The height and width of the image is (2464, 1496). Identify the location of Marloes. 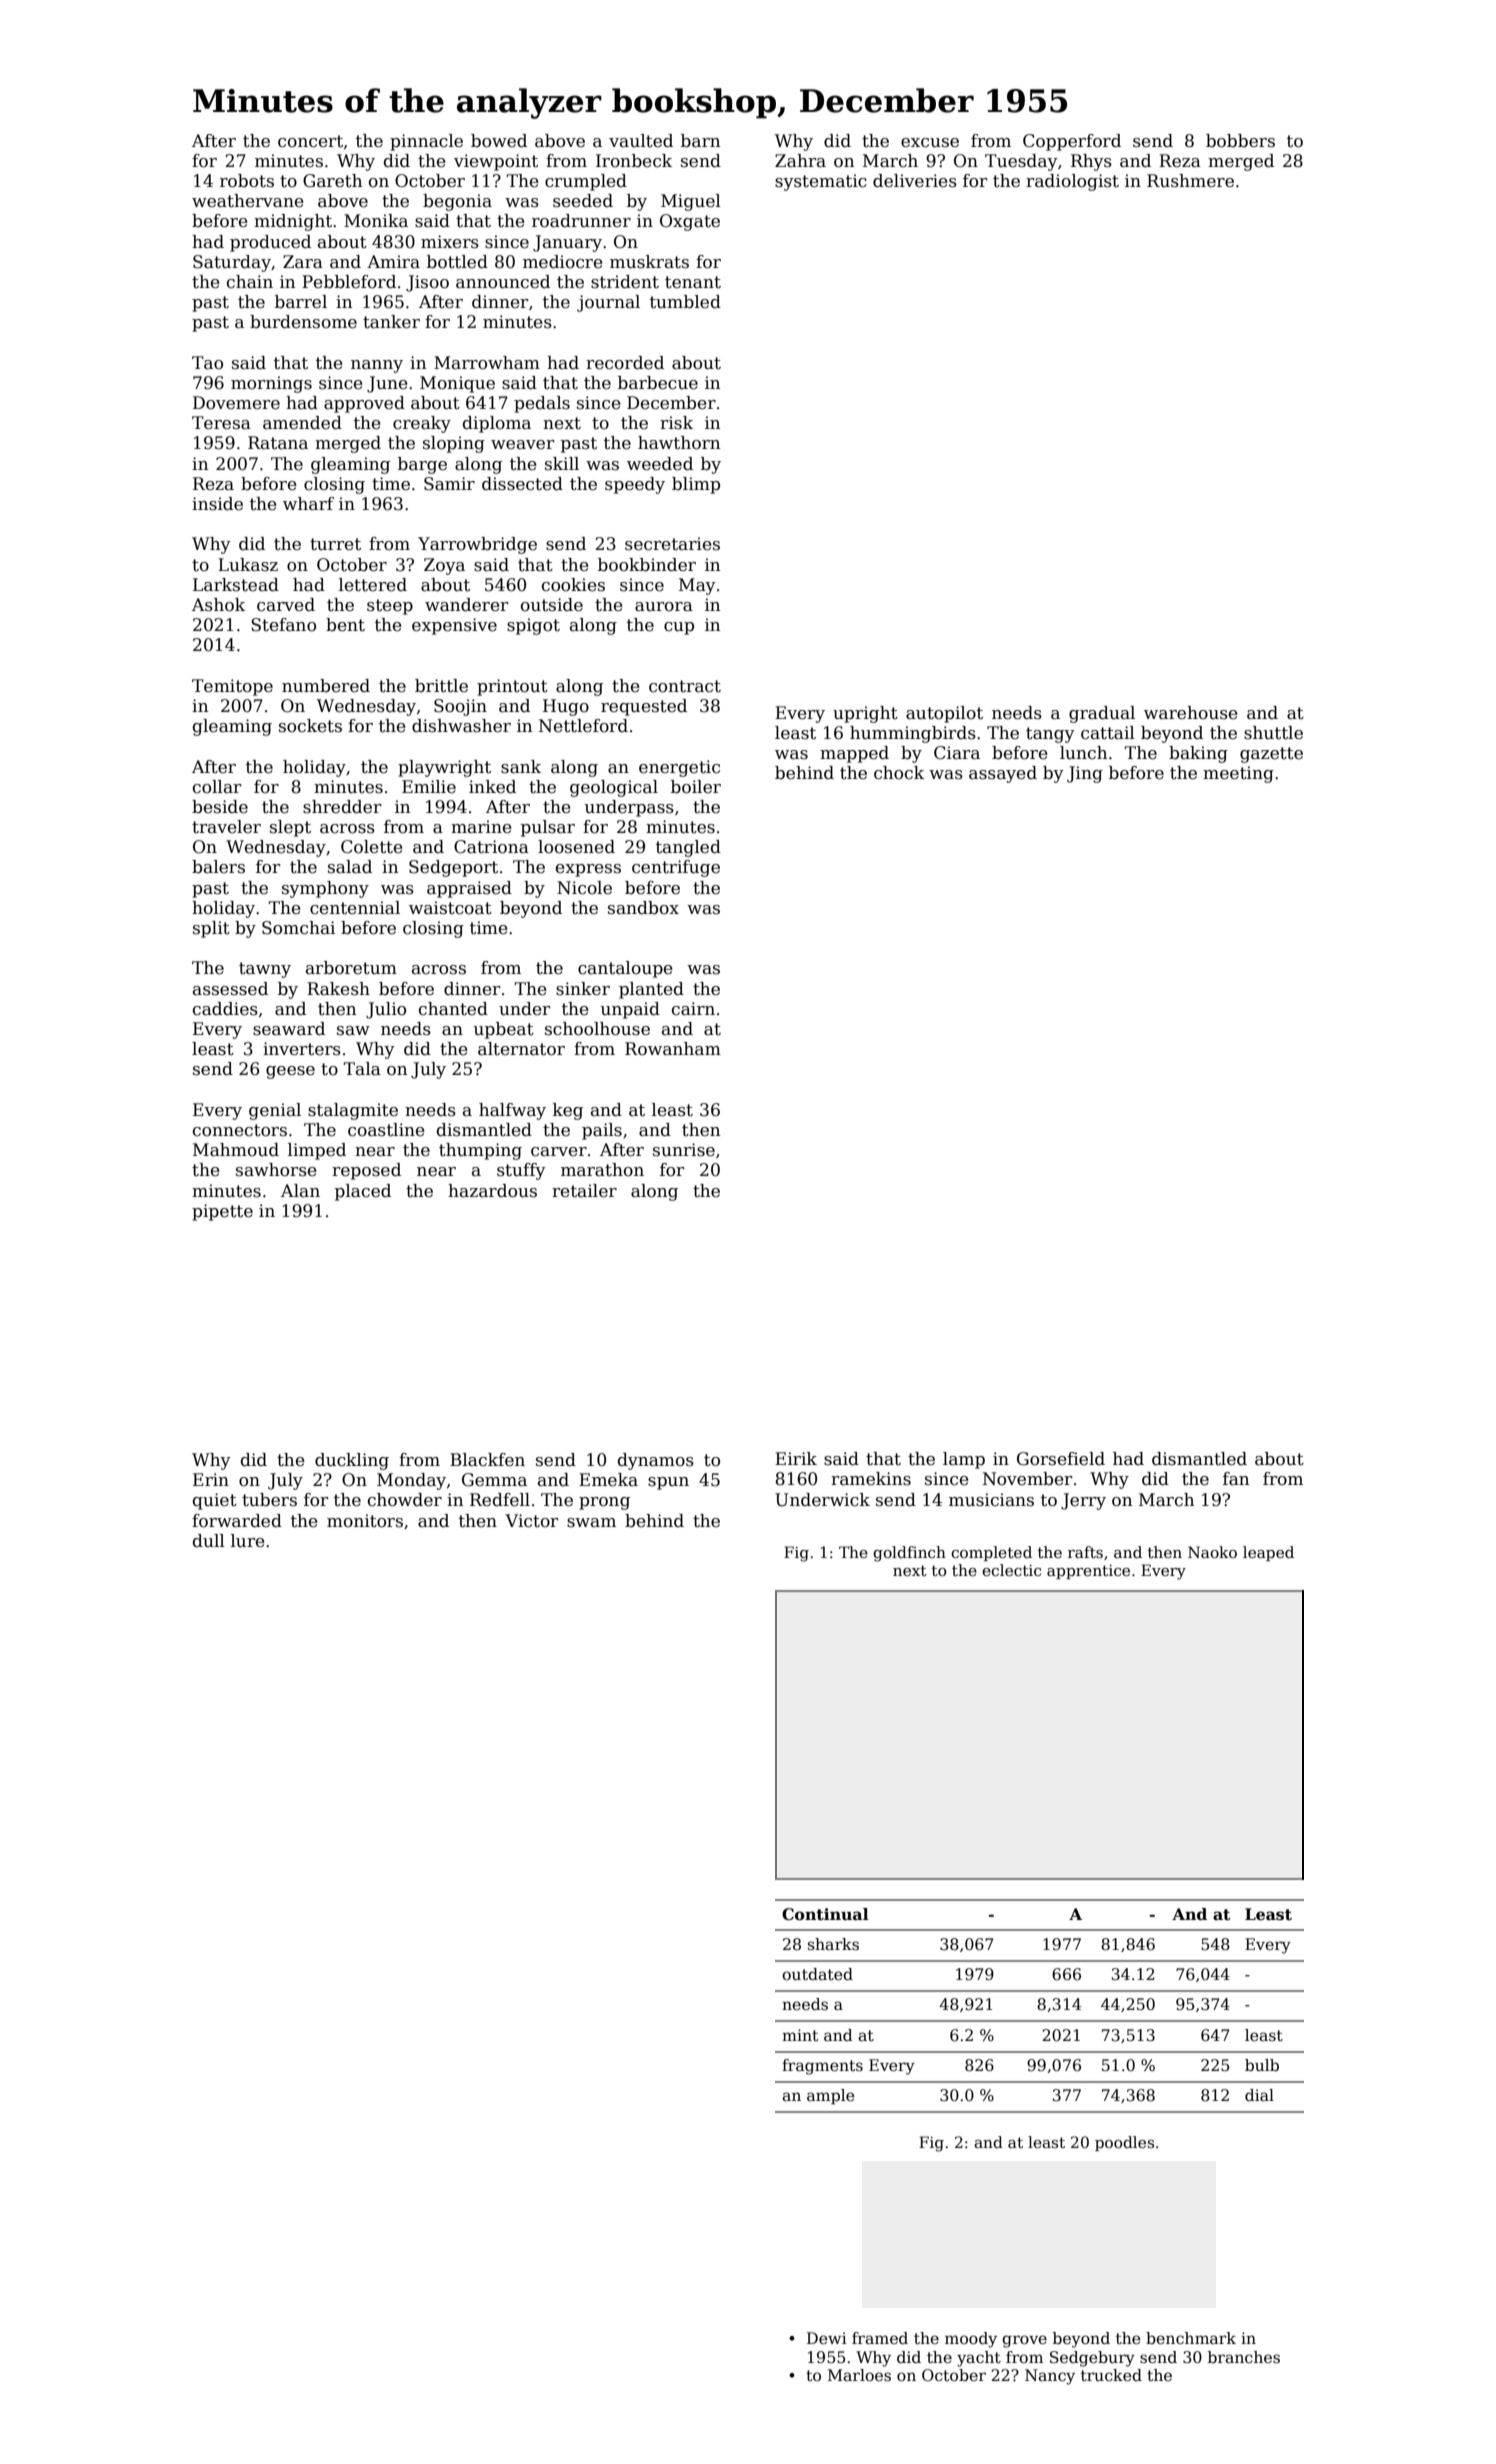
(859, 2375).
